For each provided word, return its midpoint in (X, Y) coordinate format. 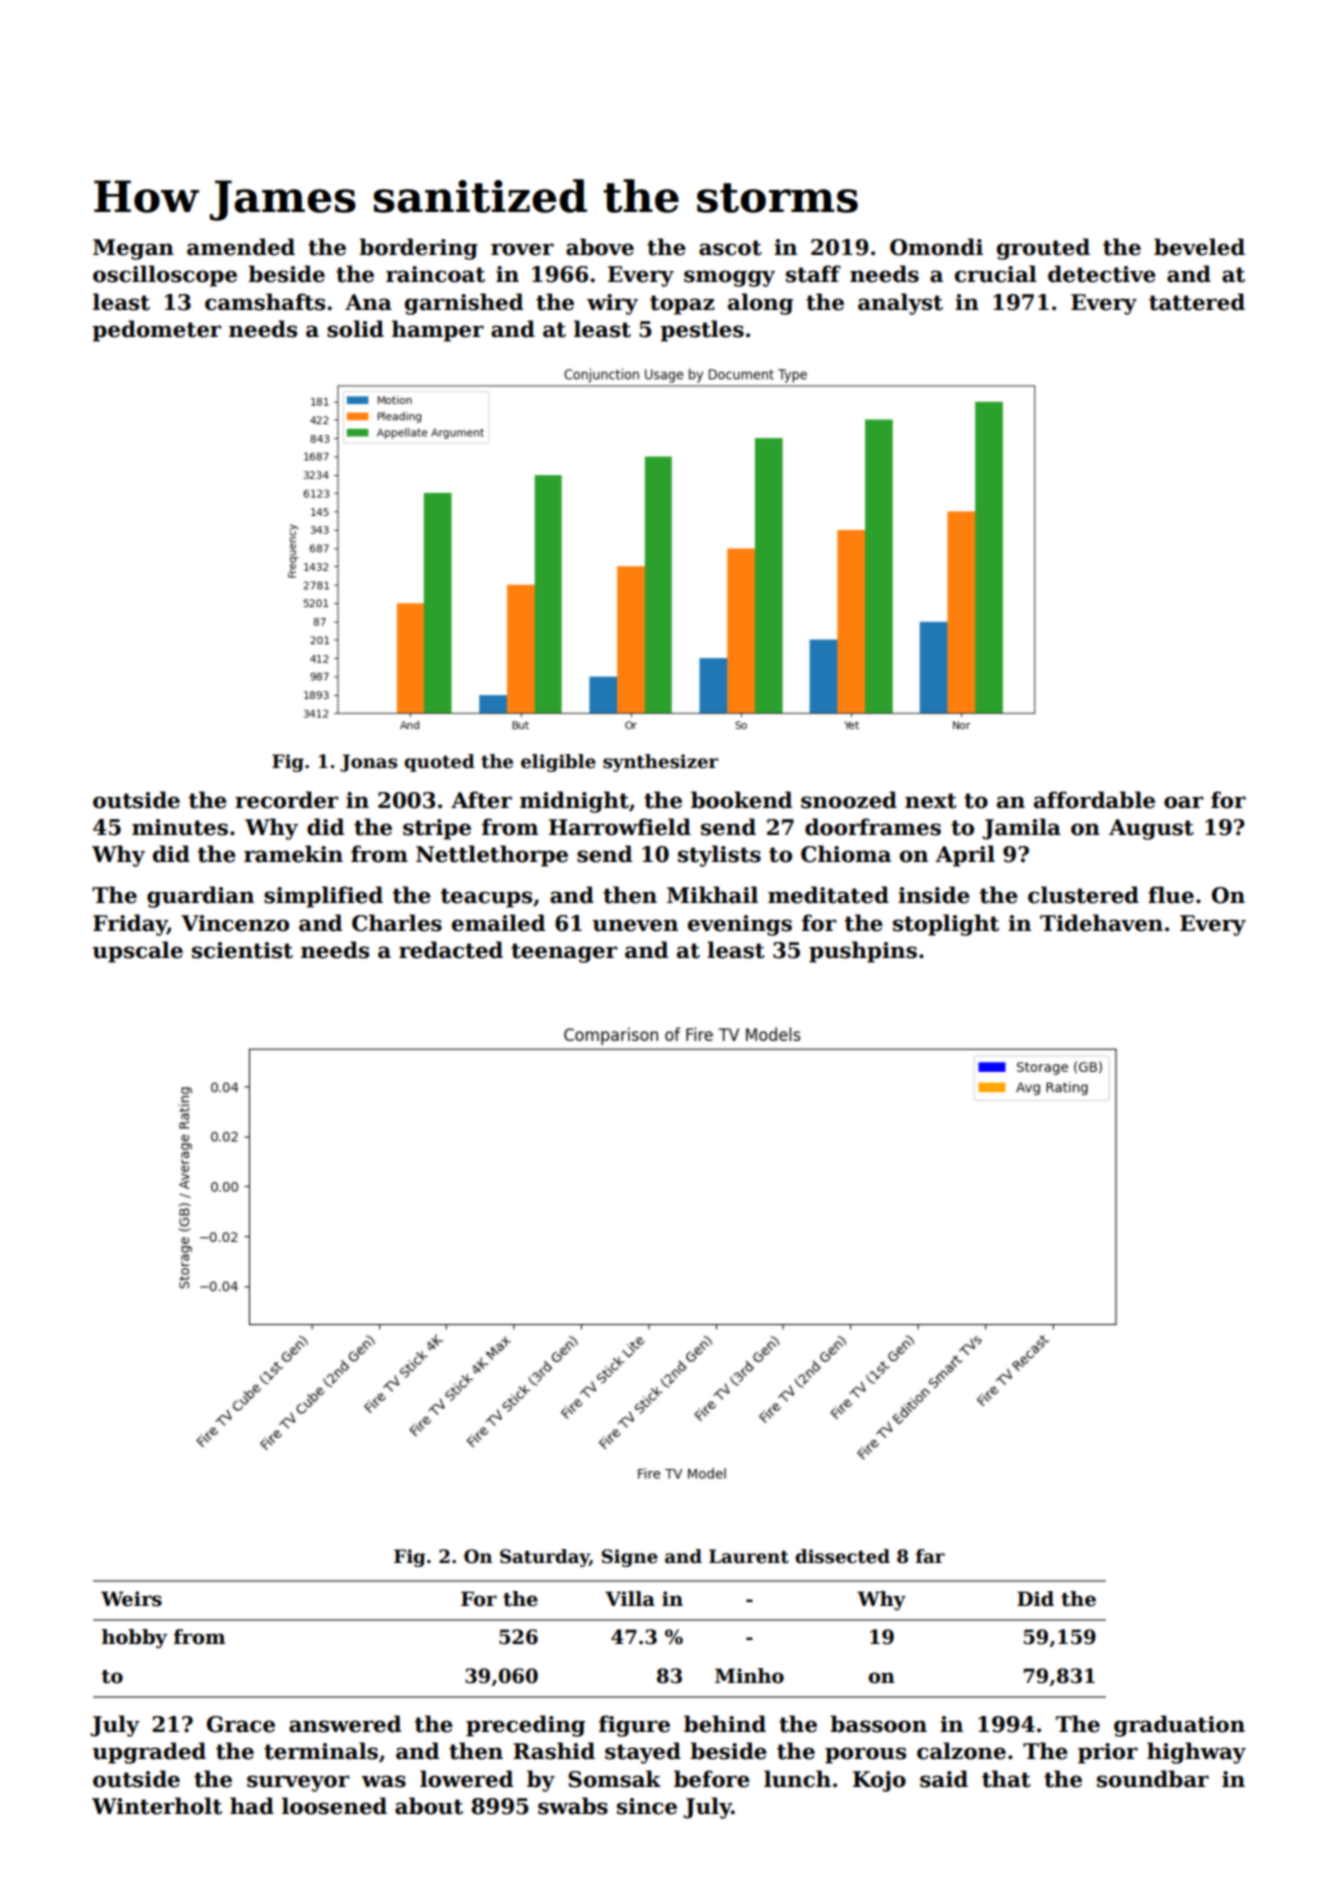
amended (241, 247)
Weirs (131, 1599)
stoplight (946, 925)
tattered (1197, 302)
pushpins (863, 952)
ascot (730, 248)
